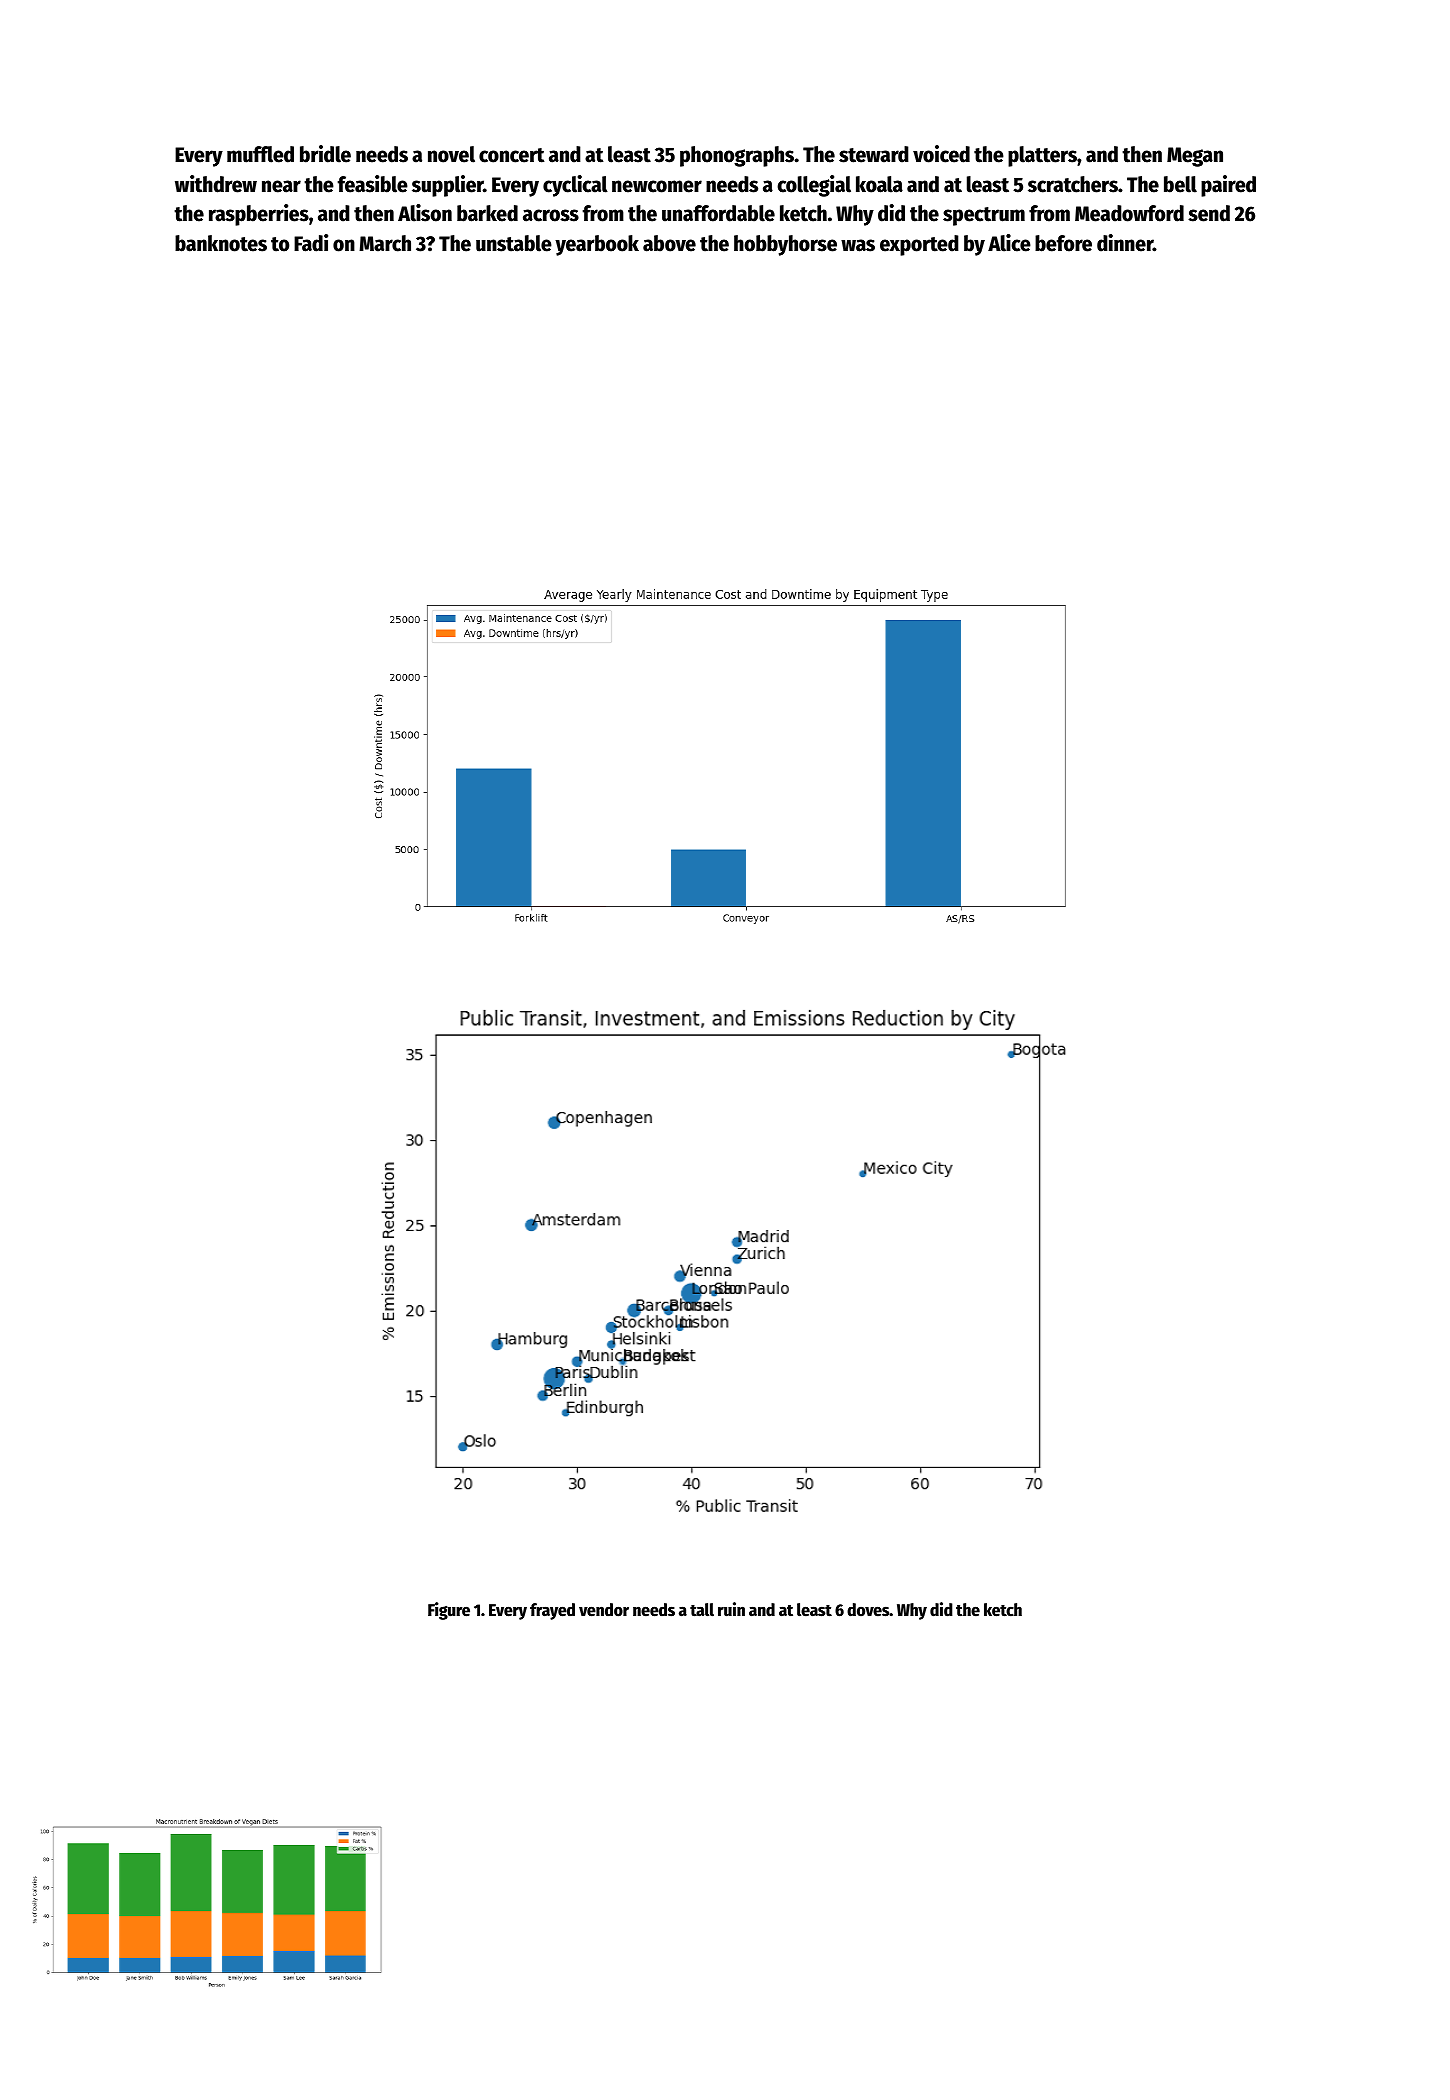  I want to click on raspberries, so click(259, 215).
